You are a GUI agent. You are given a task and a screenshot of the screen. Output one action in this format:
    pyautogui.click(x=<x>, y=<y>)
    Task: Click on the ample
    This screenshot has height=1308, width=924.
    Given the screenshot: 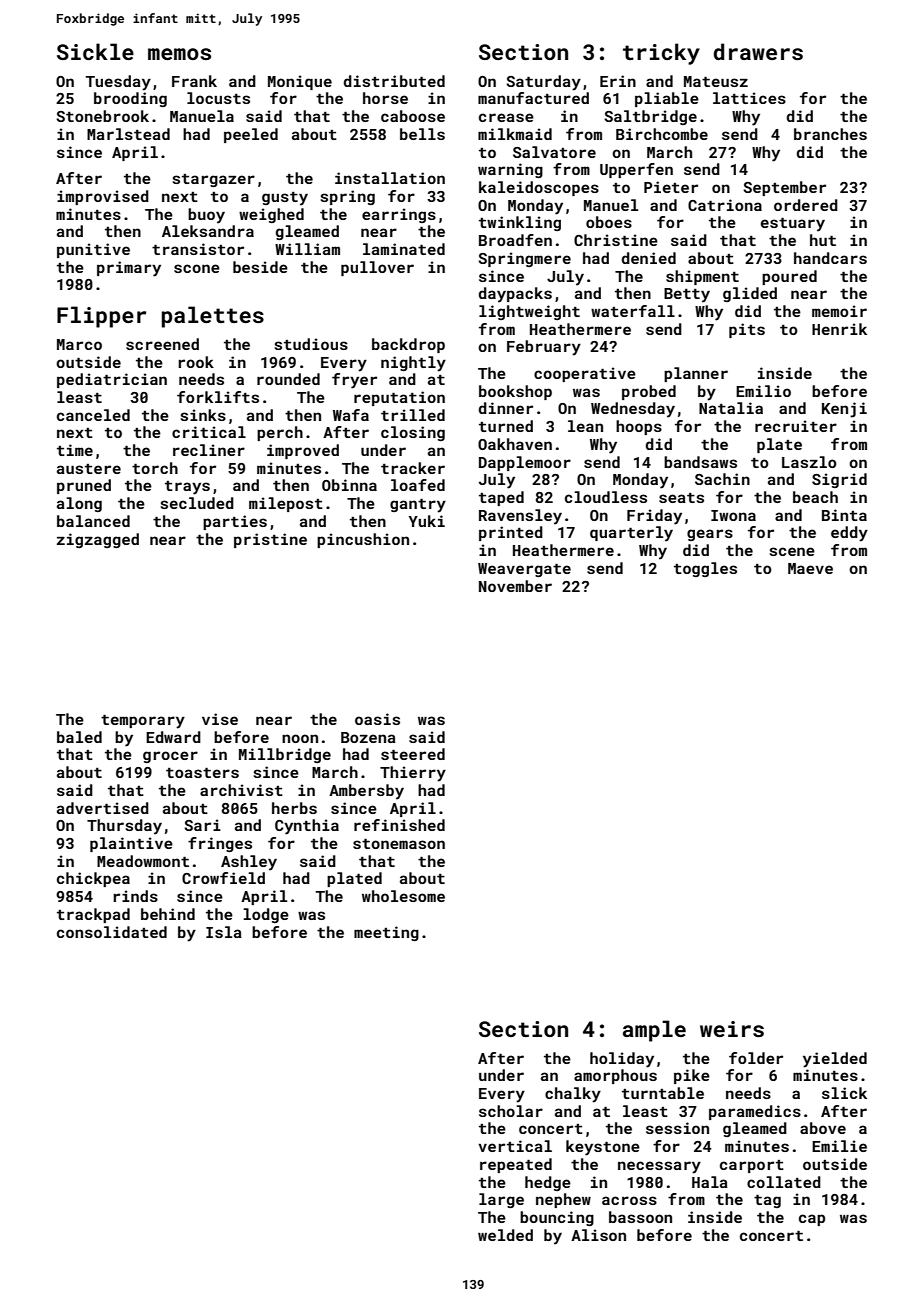 What is the action you would take?
    pyautogui.click(x=654, y=1031)
